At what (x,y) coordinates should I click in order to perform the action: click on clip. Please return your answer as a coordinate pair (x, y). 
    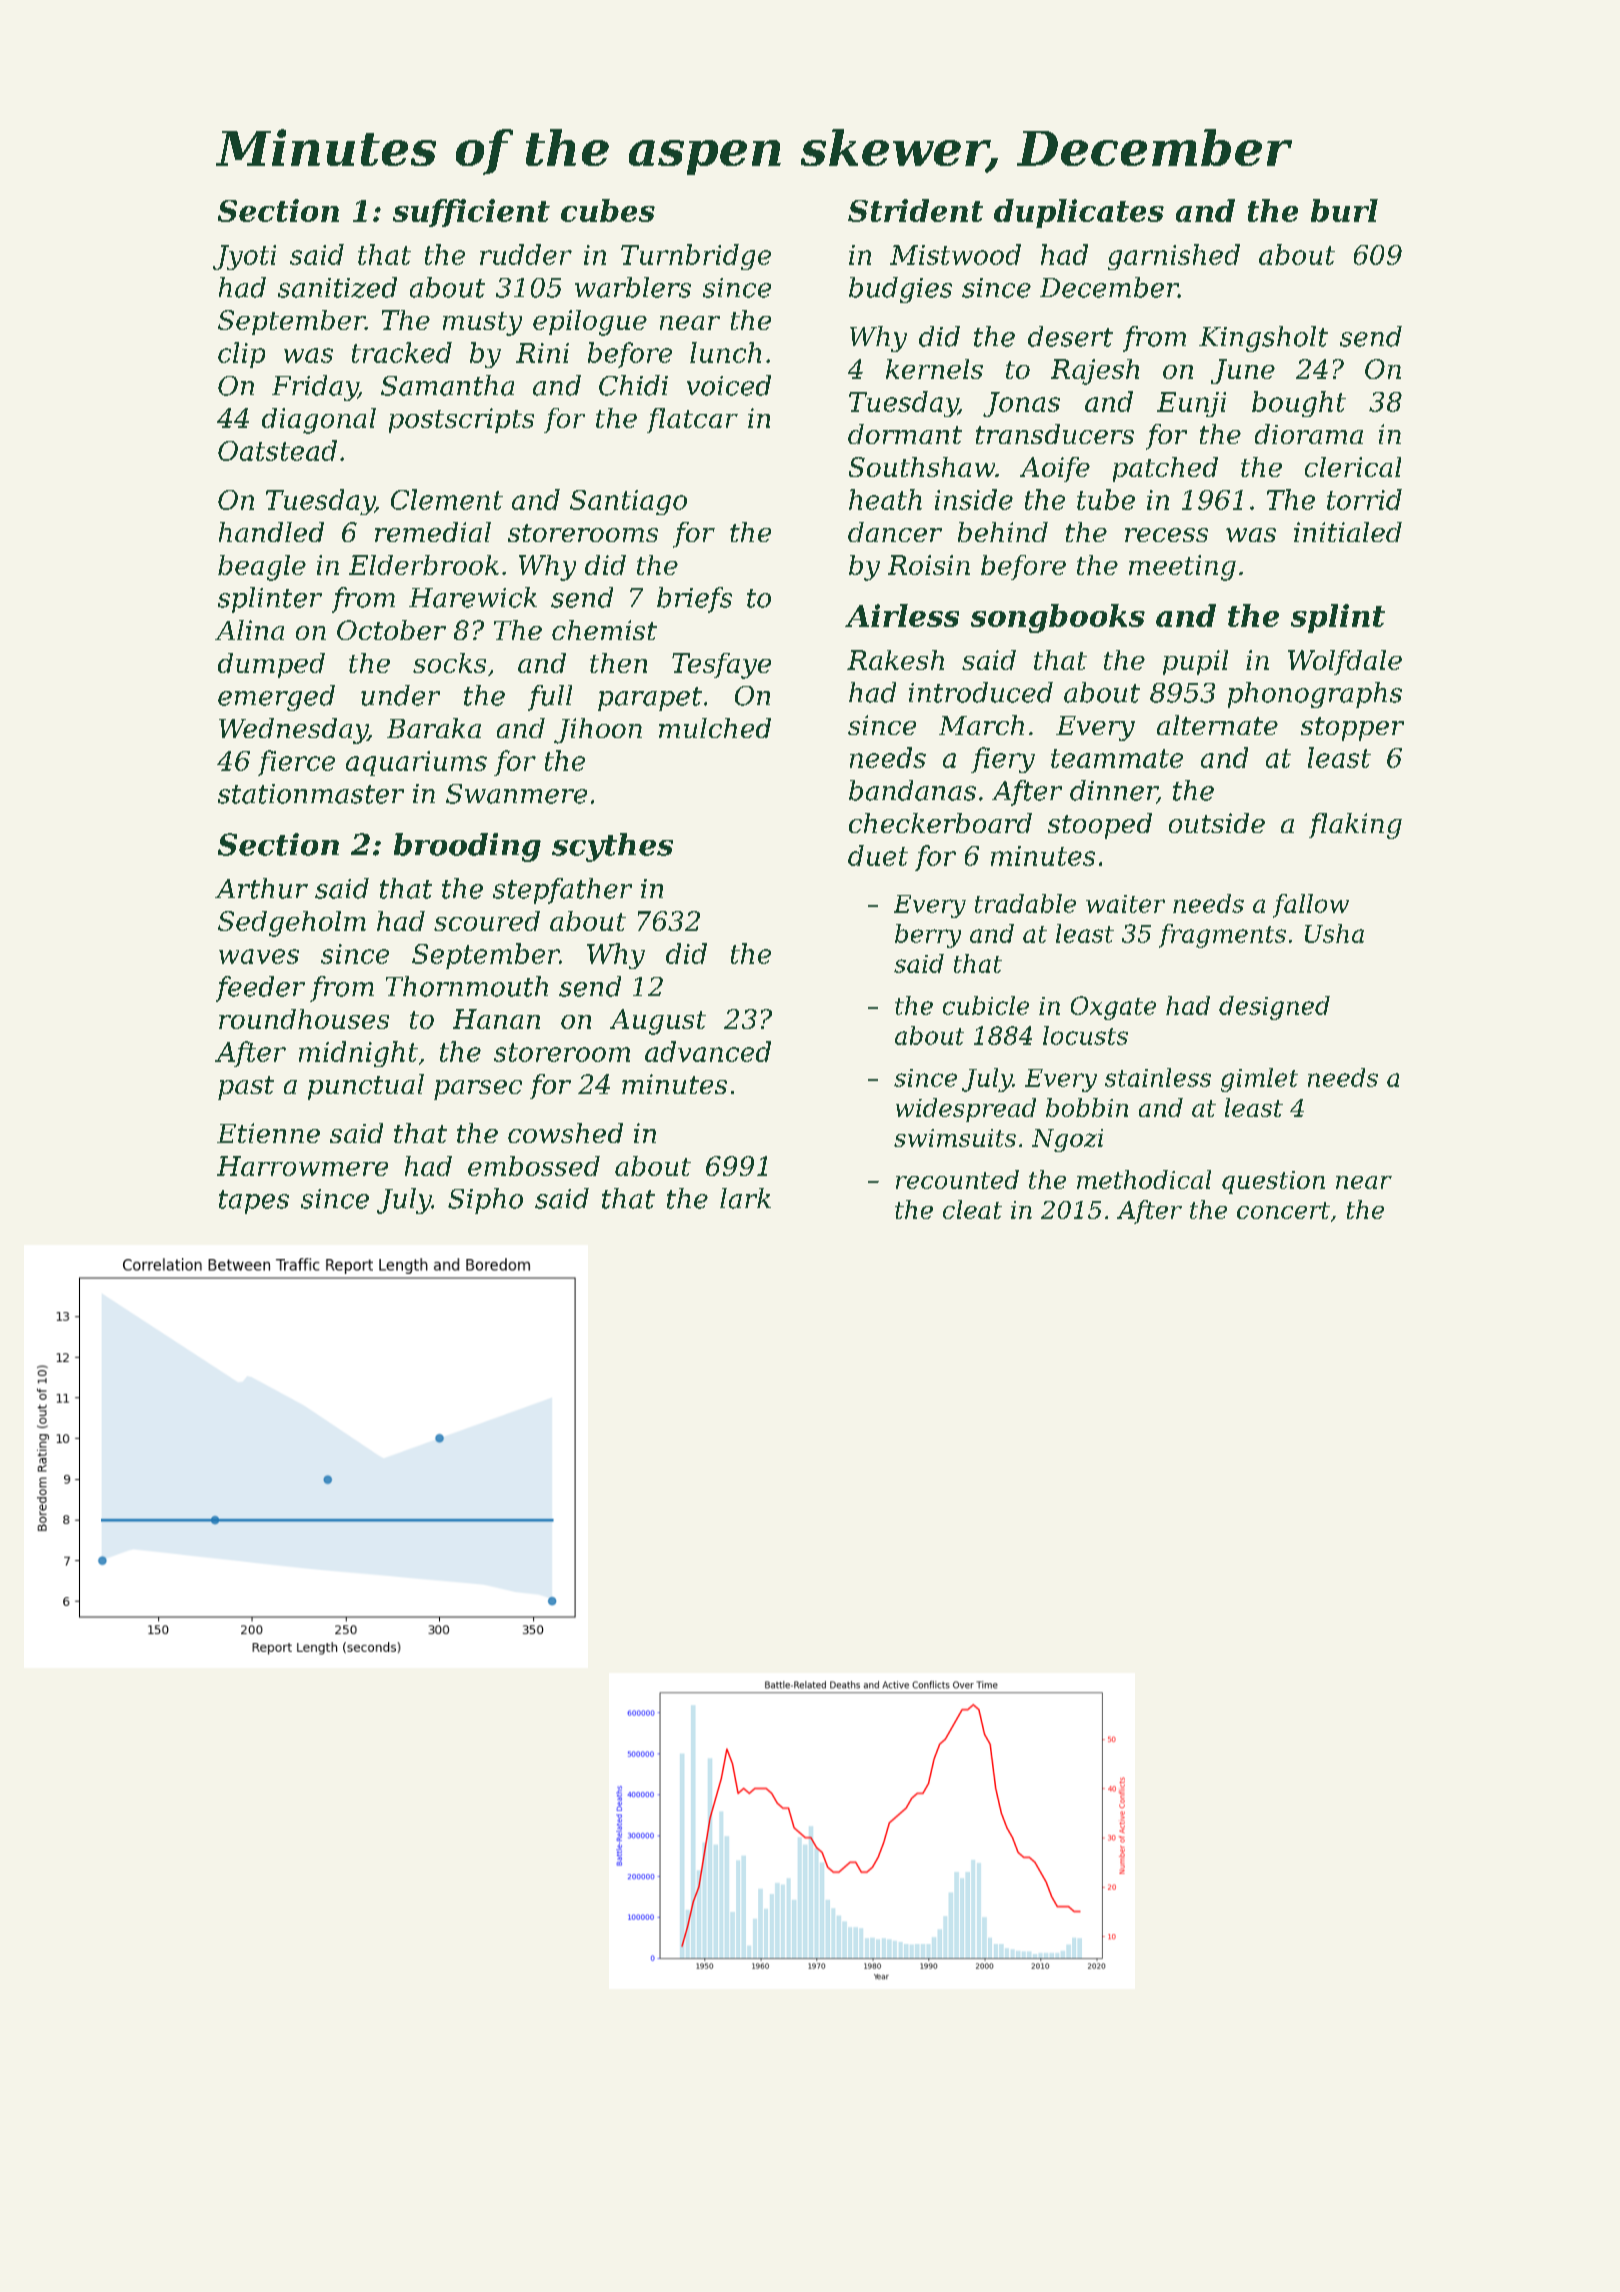
    Looking at the image, I should click on (241, 355).
